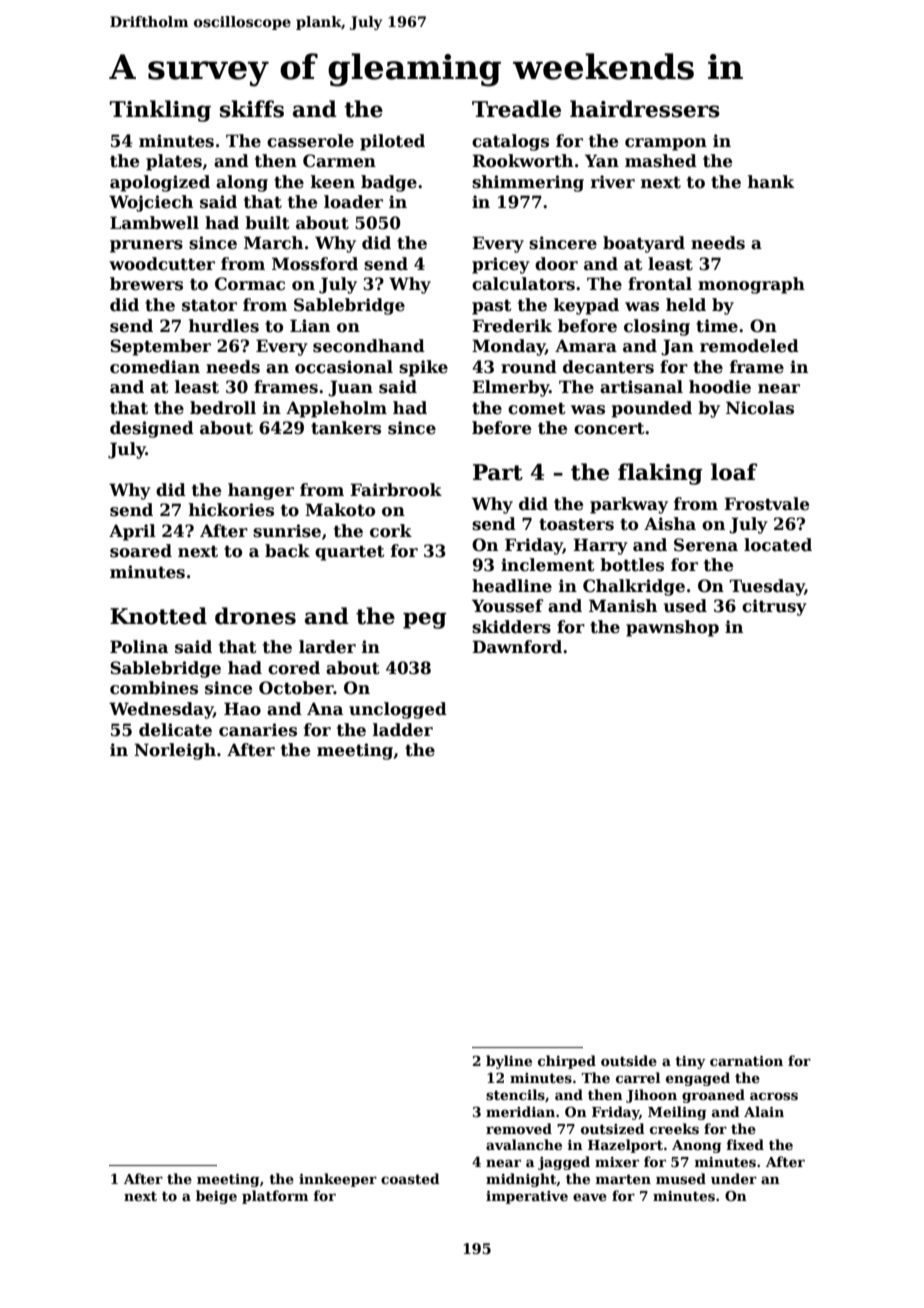  What do you see at coordinates (160, 111) in the image?
I see `Tinkling` at bounding box center [160, 111].
